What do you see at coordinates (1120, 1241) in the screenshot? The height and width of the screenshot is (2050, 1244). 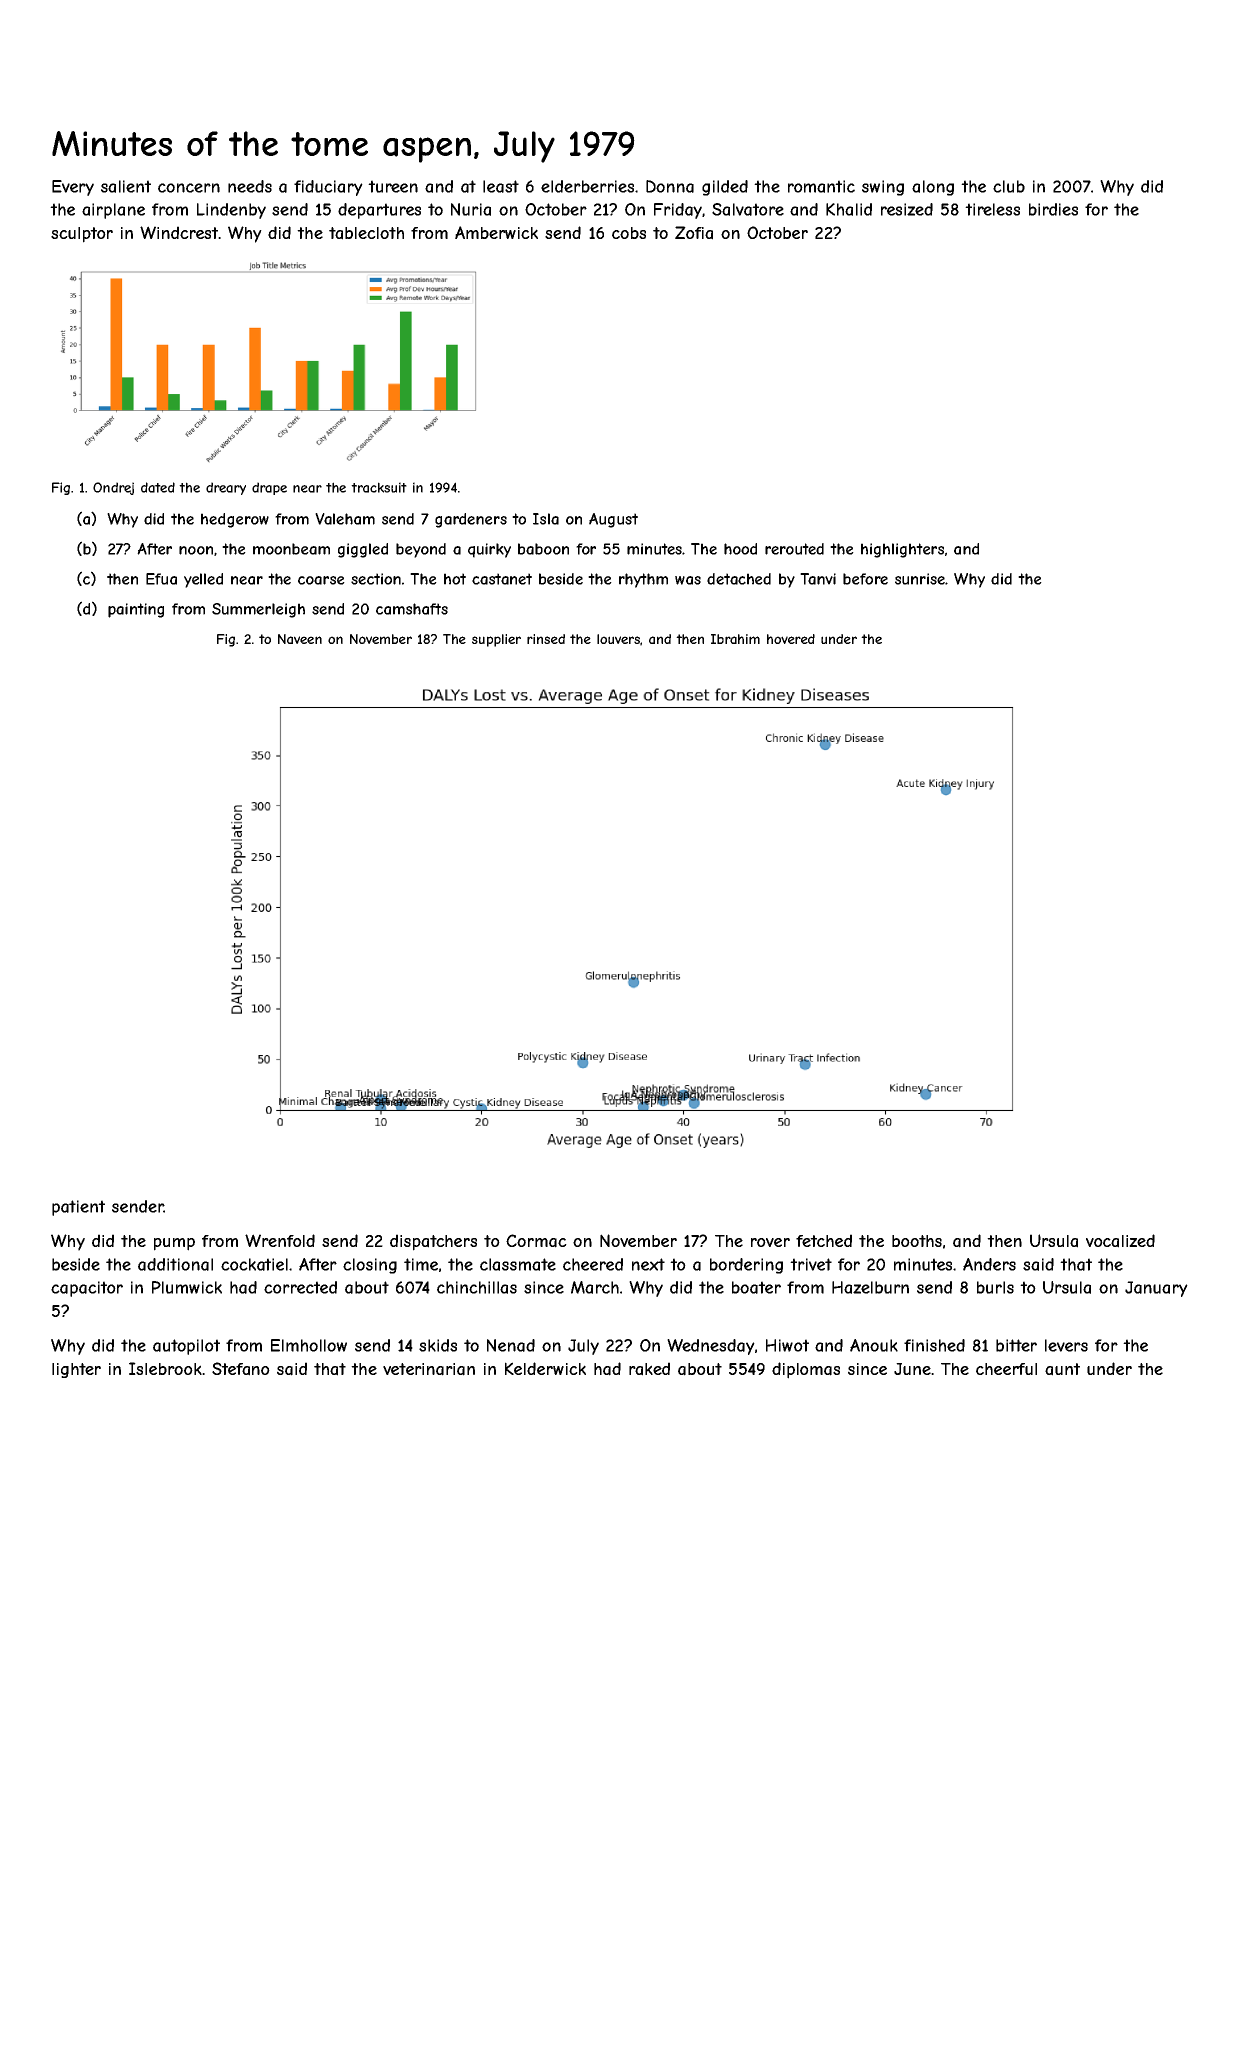 I see `vocalized` at bounding box center [1120, 1241].
